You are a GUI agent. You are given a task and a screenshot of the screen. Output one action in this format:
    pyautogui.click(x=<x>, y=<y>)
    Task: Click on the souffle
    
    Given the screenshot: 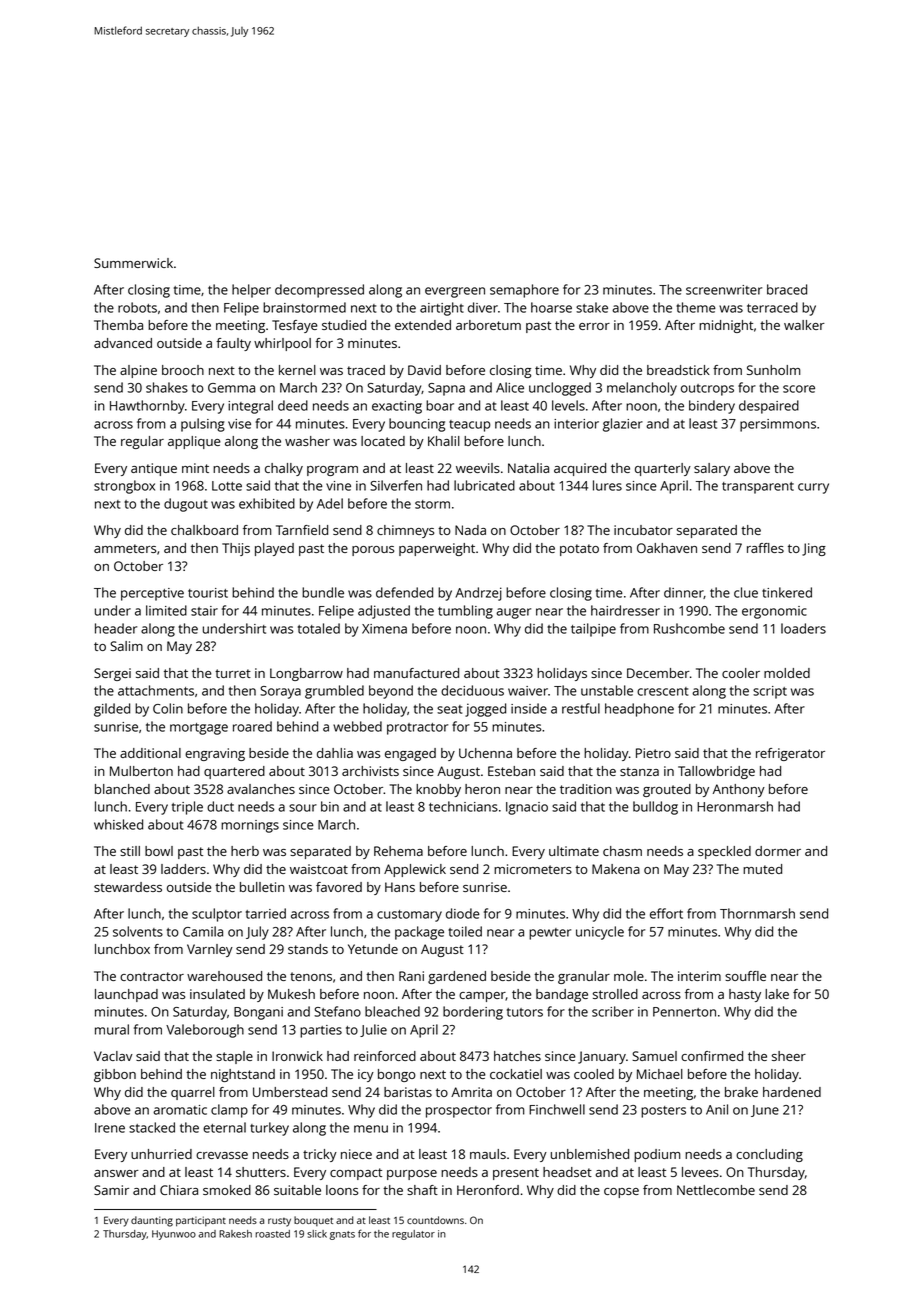 What is the action you would take?
    pyautogui.click(x=745, y=976)
